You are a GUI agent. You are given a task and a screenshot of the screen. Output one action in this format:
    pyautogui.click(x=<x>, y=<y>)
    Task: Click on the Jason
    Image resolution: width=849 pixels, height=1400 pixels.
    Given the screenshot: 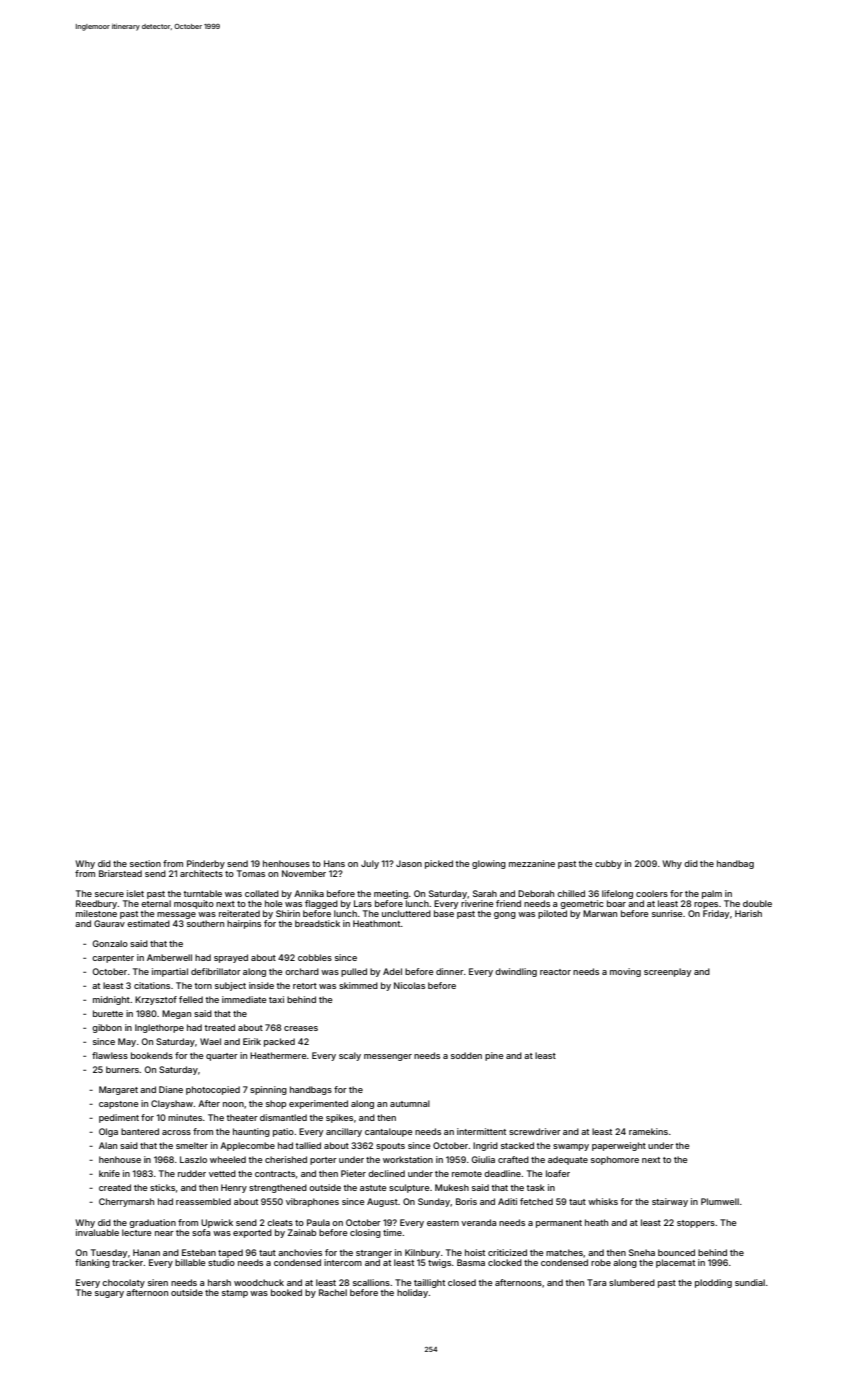 What is the action you would take?
    pyautogui.click(x=409, y=863)
